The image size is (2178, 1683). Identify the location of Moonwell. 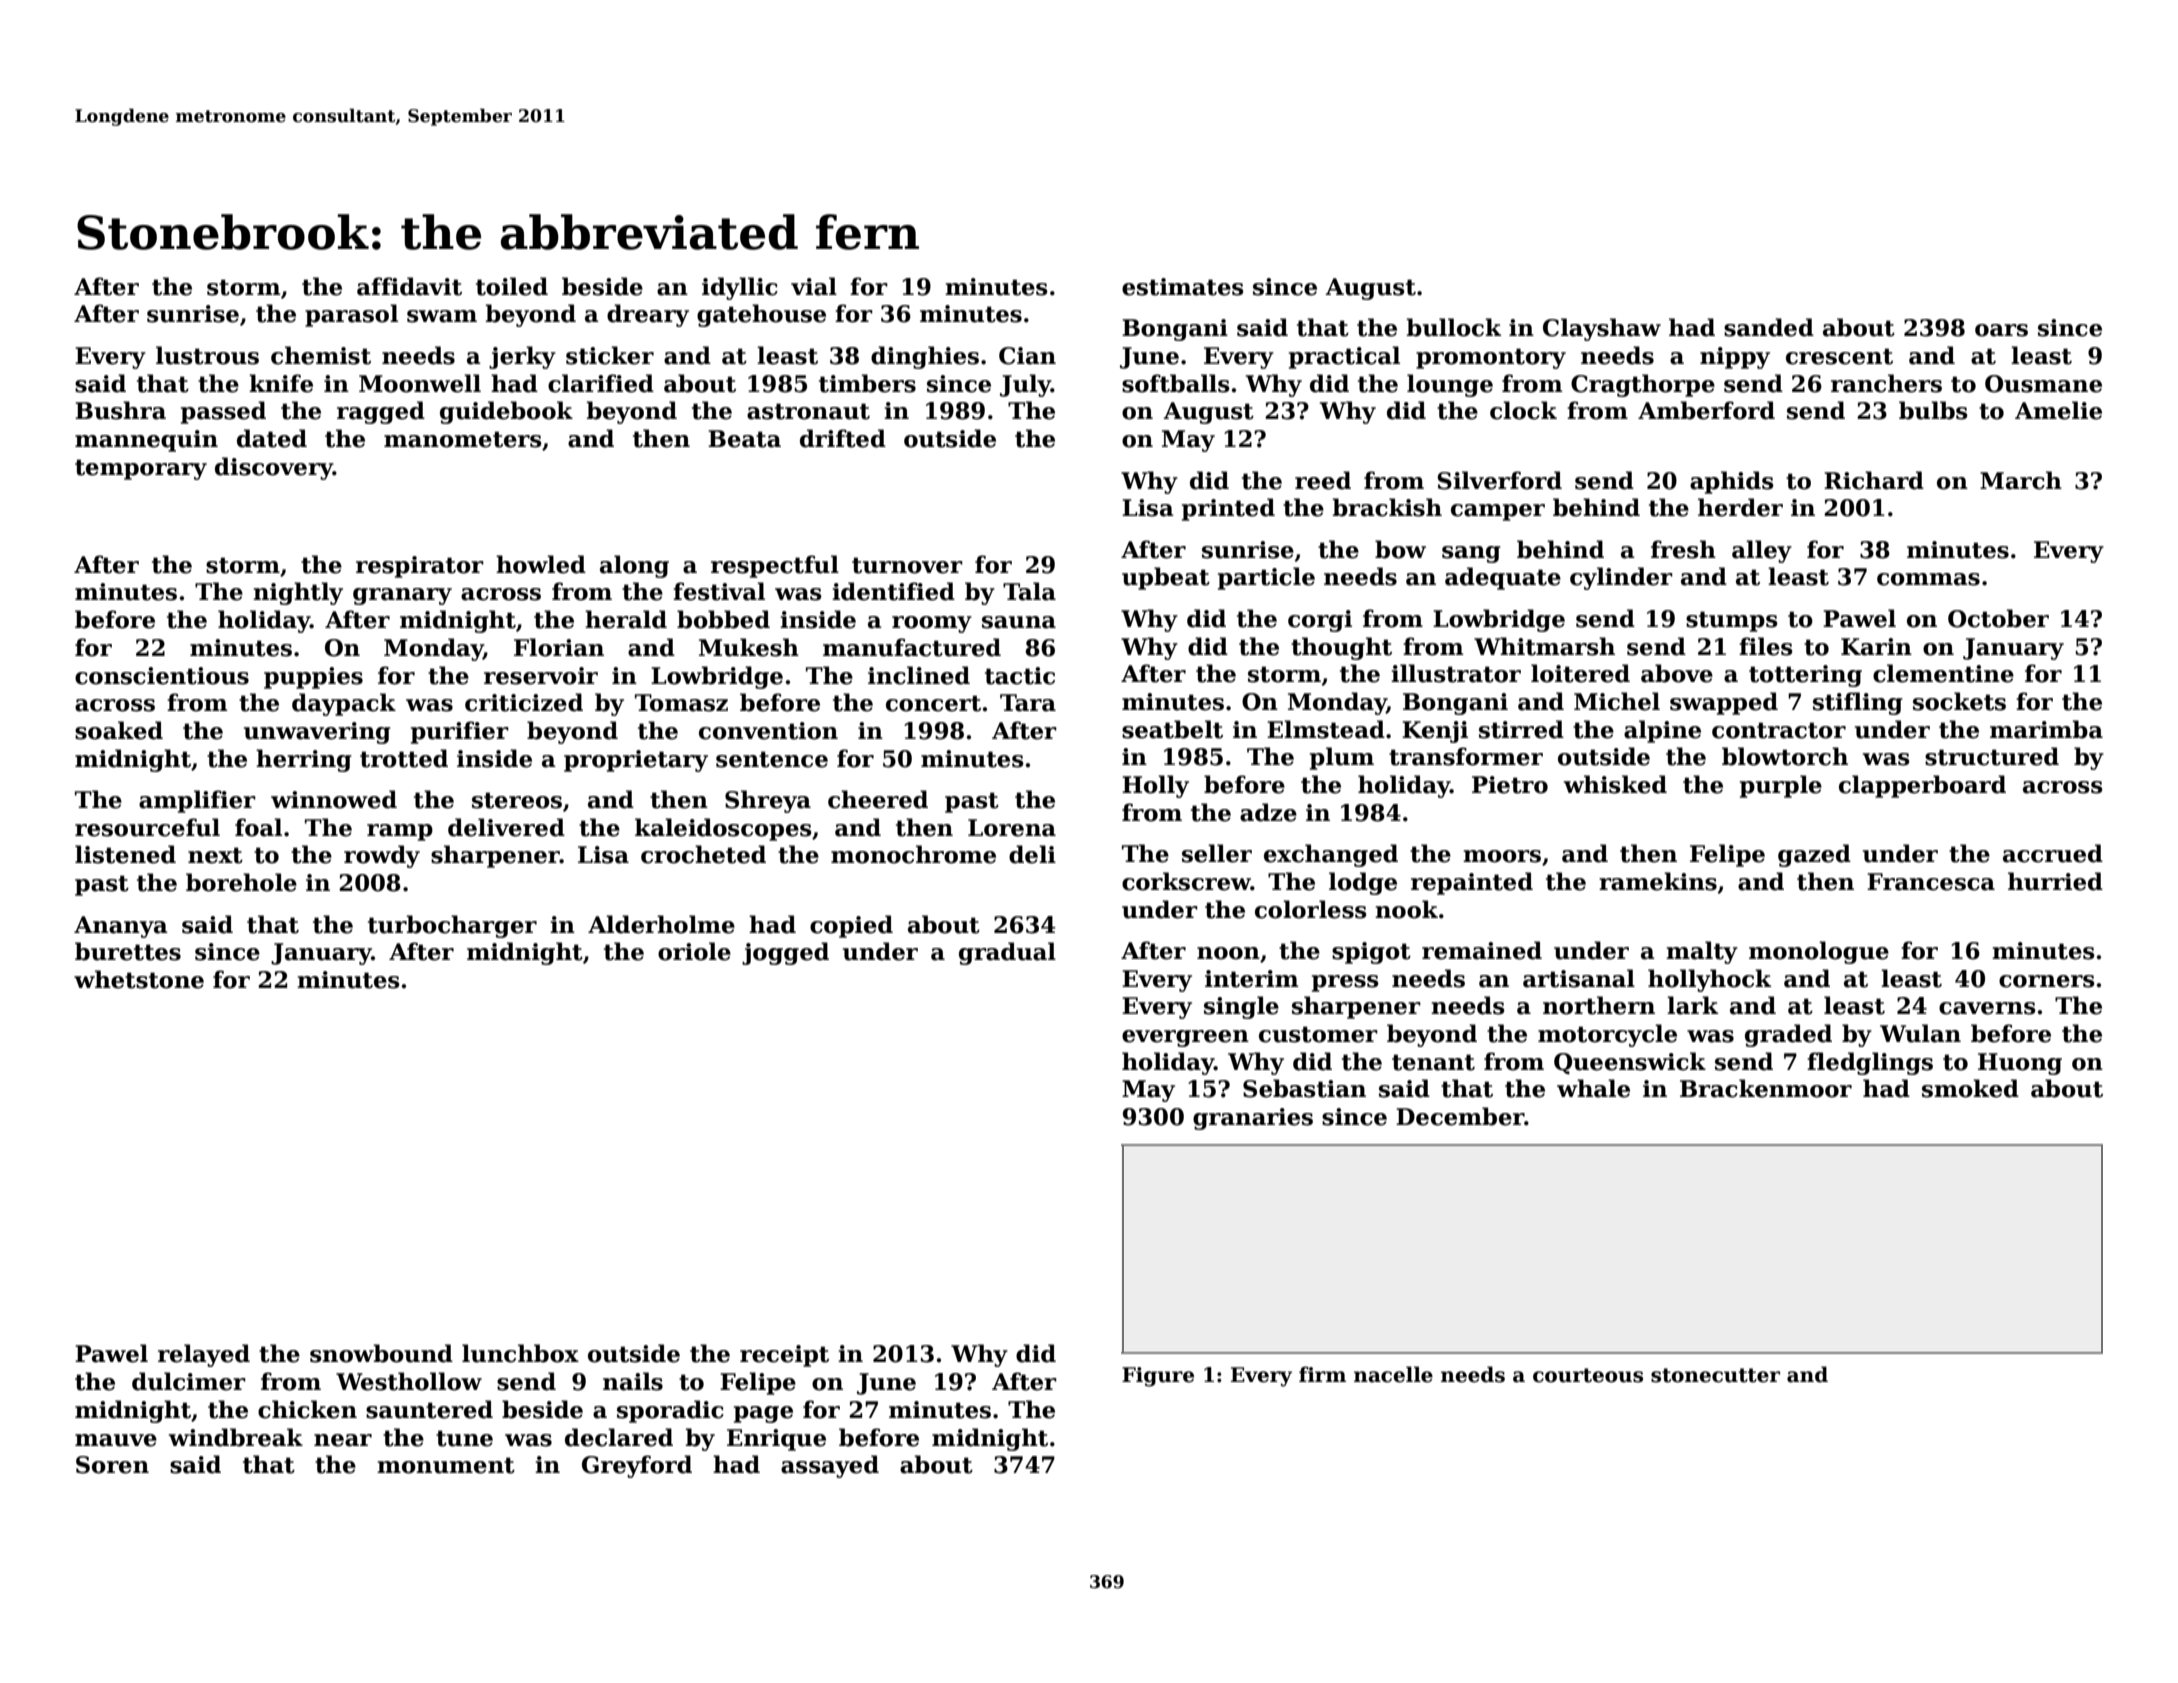
(420, 383).
